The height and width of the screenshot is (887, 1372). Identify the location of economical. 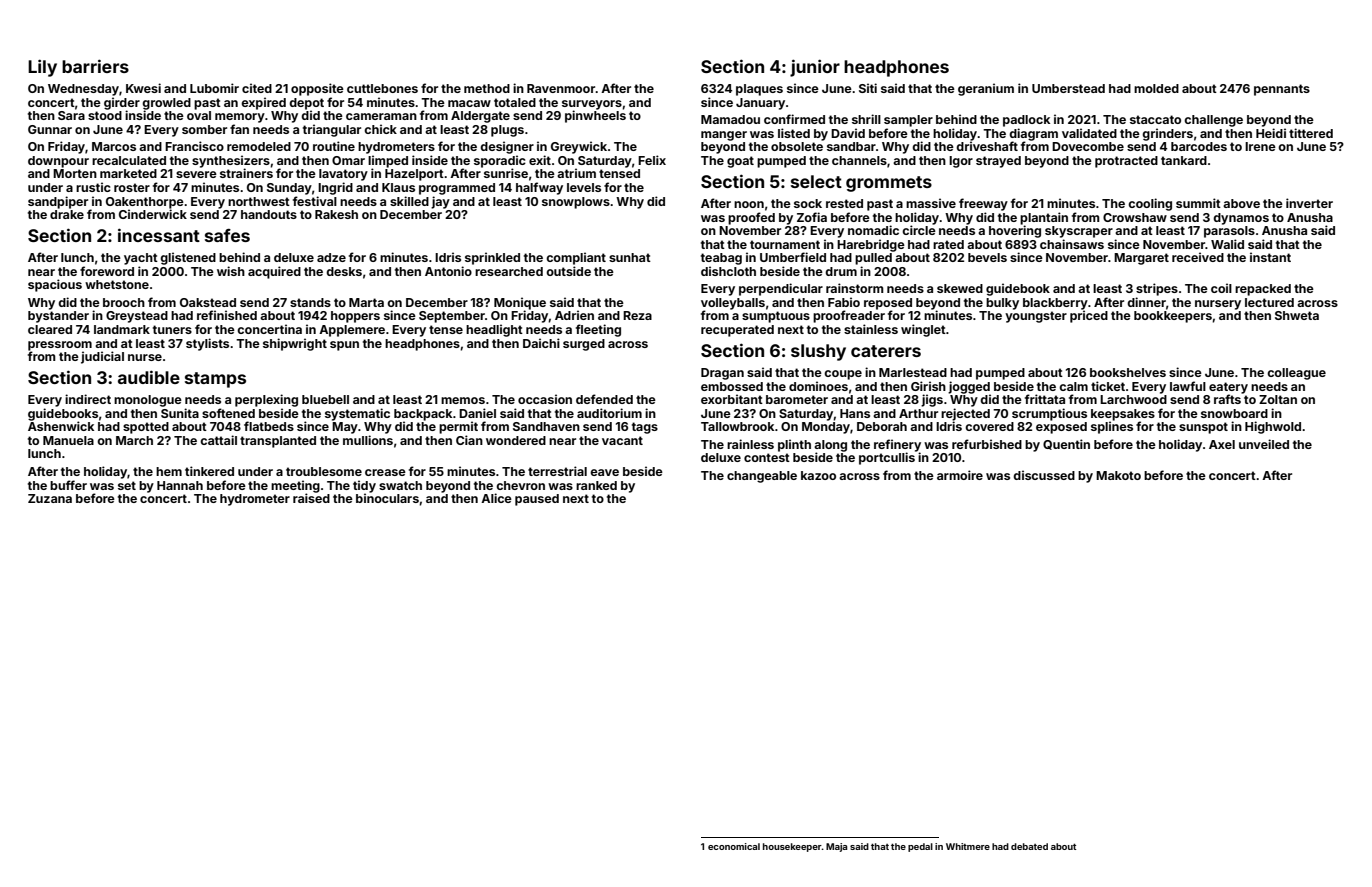
(734, 846).
